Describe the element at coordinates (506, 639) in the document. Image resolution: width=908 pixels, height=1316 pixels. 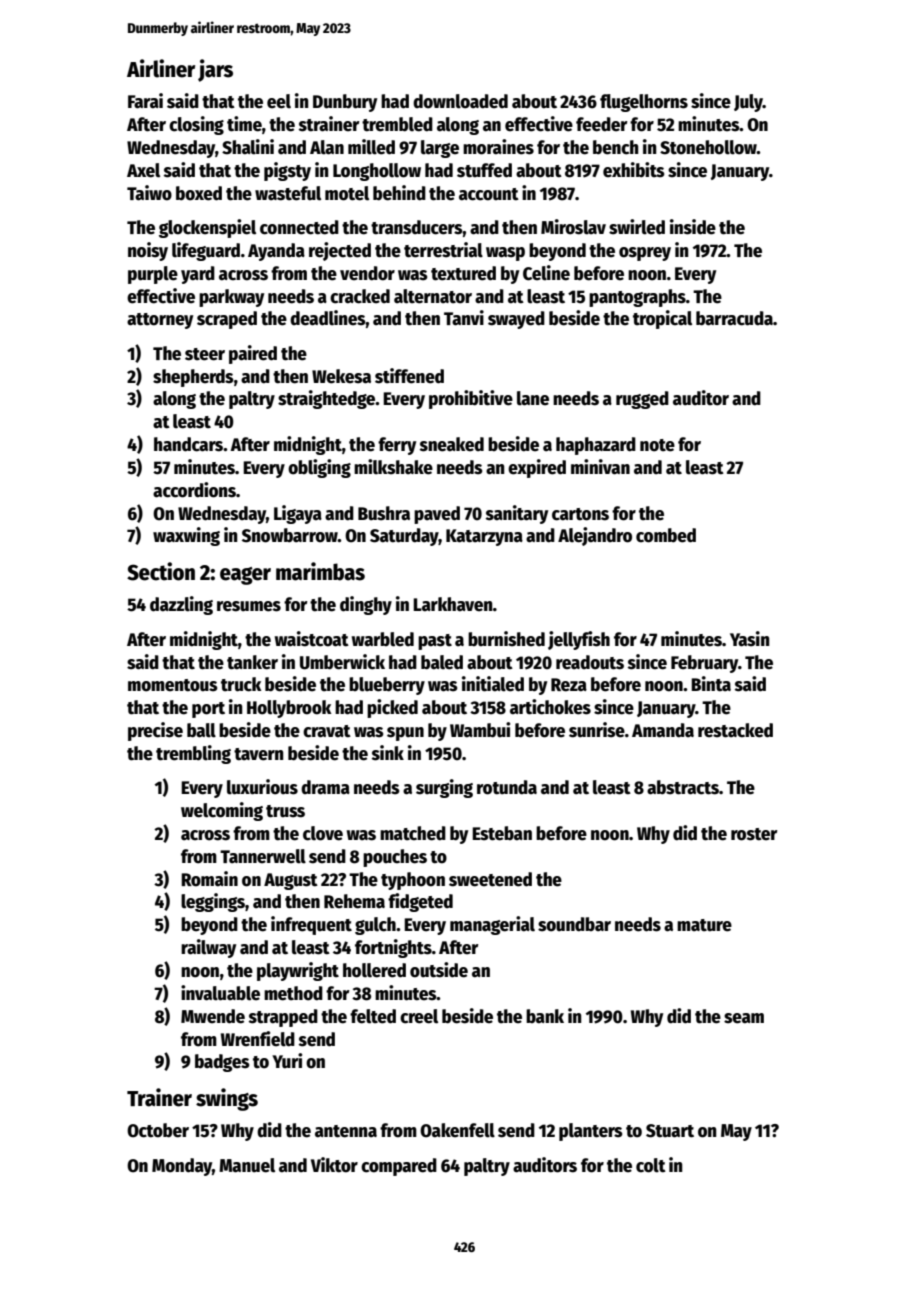
I see `burnished` at that location.
